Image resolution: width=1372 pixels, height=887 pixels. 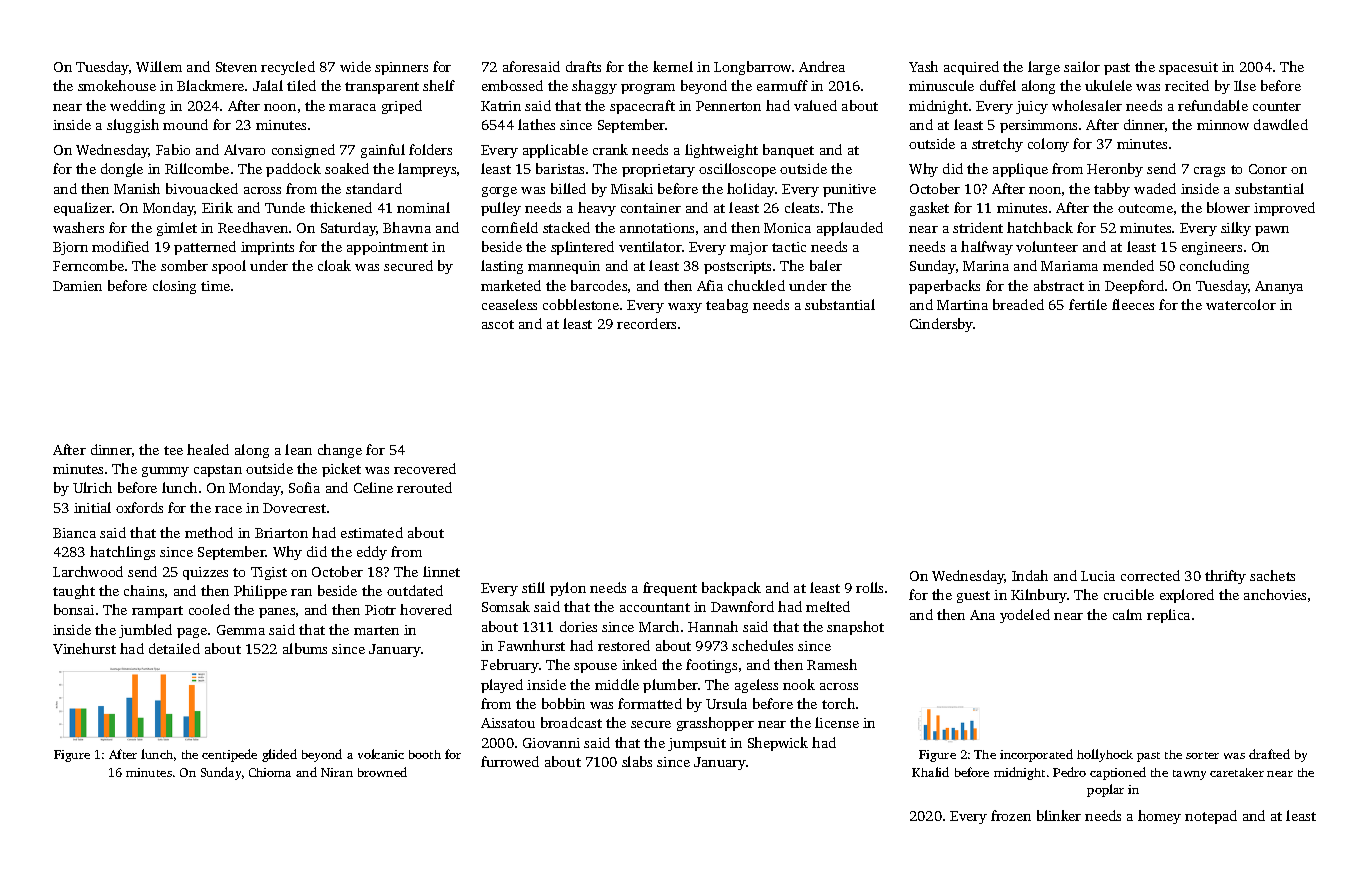 I want to click on Ananya, so click(x=1279, y=287).
